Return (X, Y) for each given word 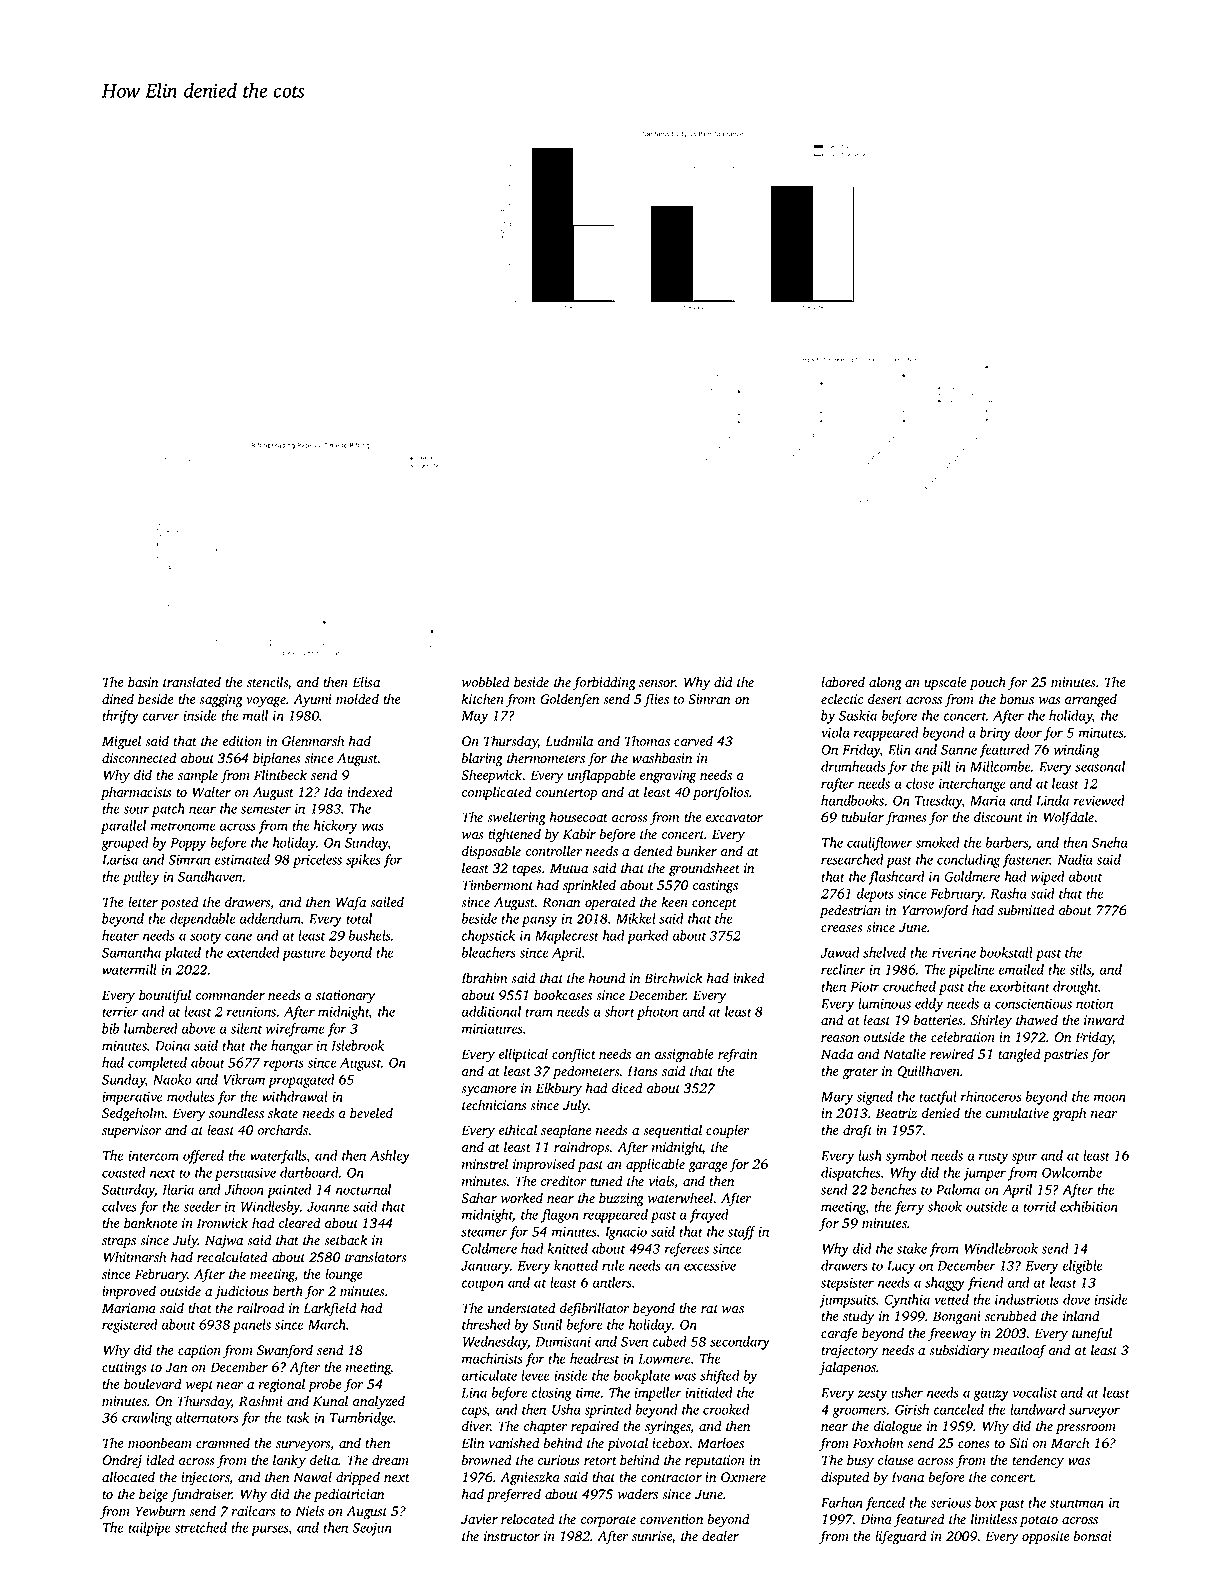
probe (325, 1385)
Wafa (351, 903)
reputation (715, 1461)
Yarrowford (935, 911)
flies (656, 700)
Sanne (959, 749)
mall (255, 715)
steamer (484, 1232)
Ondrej (122, 1461)
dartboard (309, 1172)
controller (554, 851)
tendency (1038, 1461)
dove (1076, 1299)
